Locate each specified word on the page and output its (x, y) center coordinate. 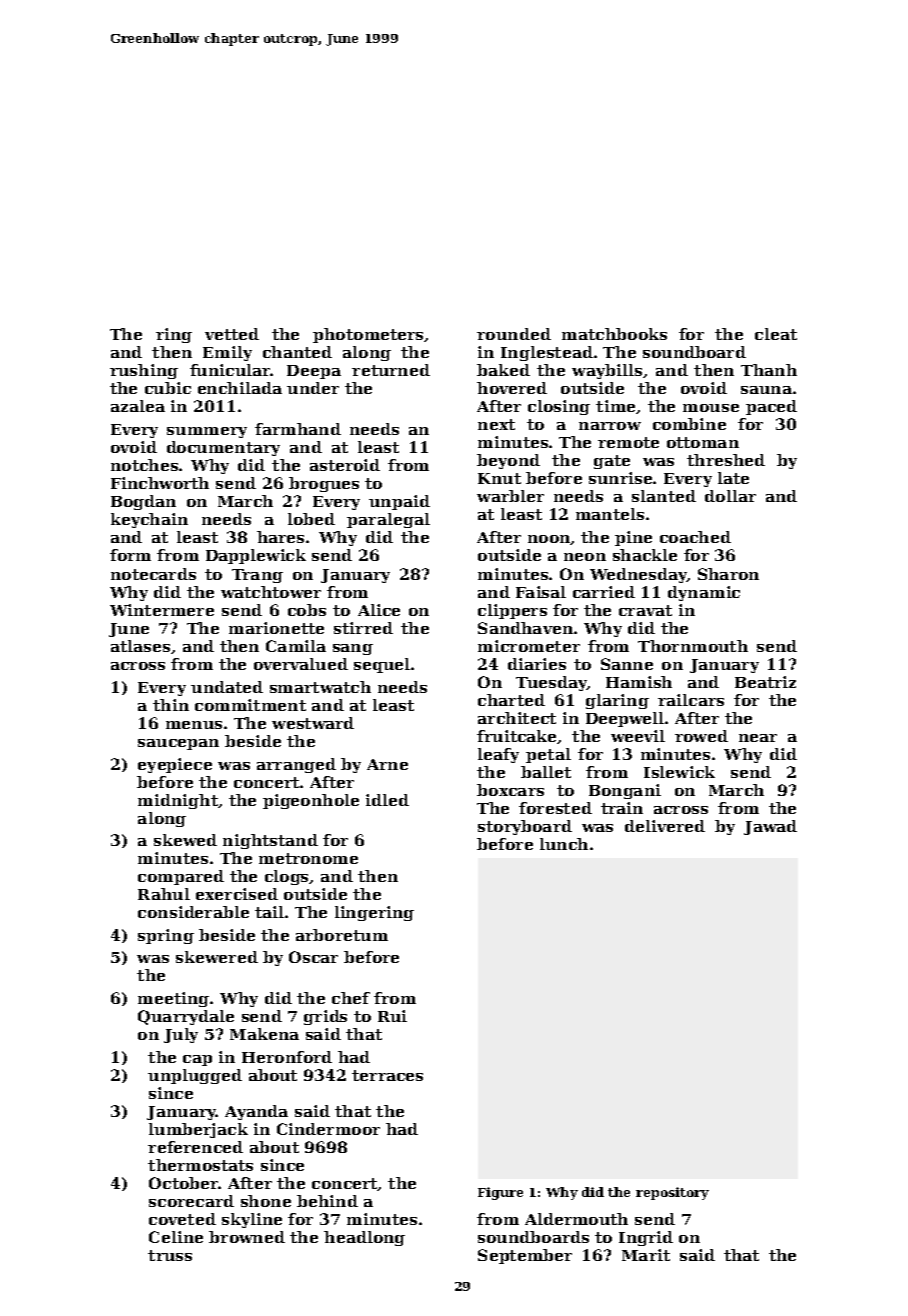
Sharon (728, 574)
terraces (387, 1075)
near (758, 738)
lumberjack (198, 1130)
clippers (512, 611)
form (130, 555)
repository (672, 1193)
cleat (776, 334)
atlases (140, 646)
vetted (232, 334)
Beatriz (765, 682)
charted (511, 700)
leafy (498, 755)
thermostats (200, 1165)
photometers (369, 335)
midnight (178, 801)
